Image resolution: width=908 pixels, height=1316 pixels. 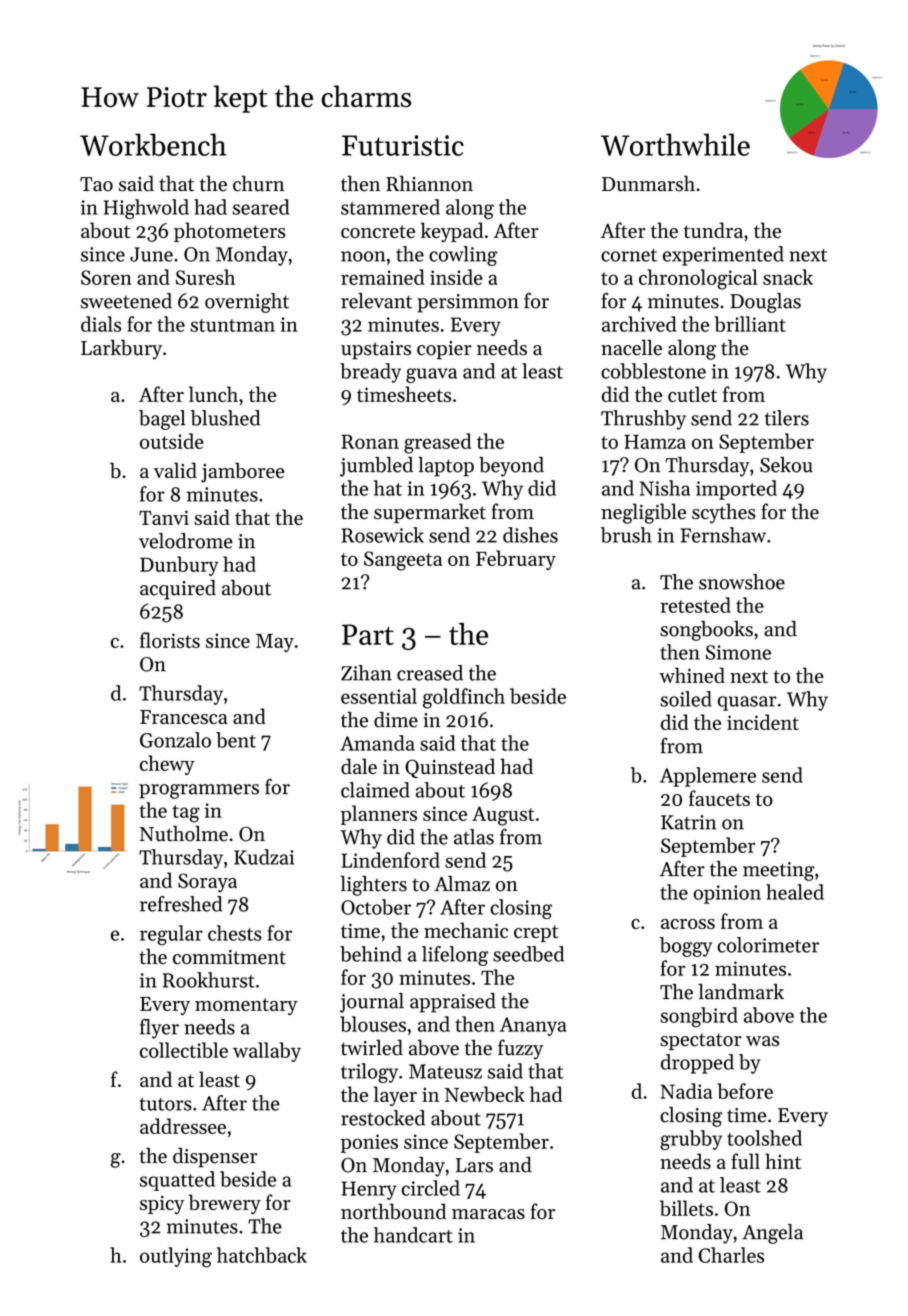 What do you see at coordinates (372, 1048) in the screenshot?
I see `twirled` at bounding box center [372, 1048].
